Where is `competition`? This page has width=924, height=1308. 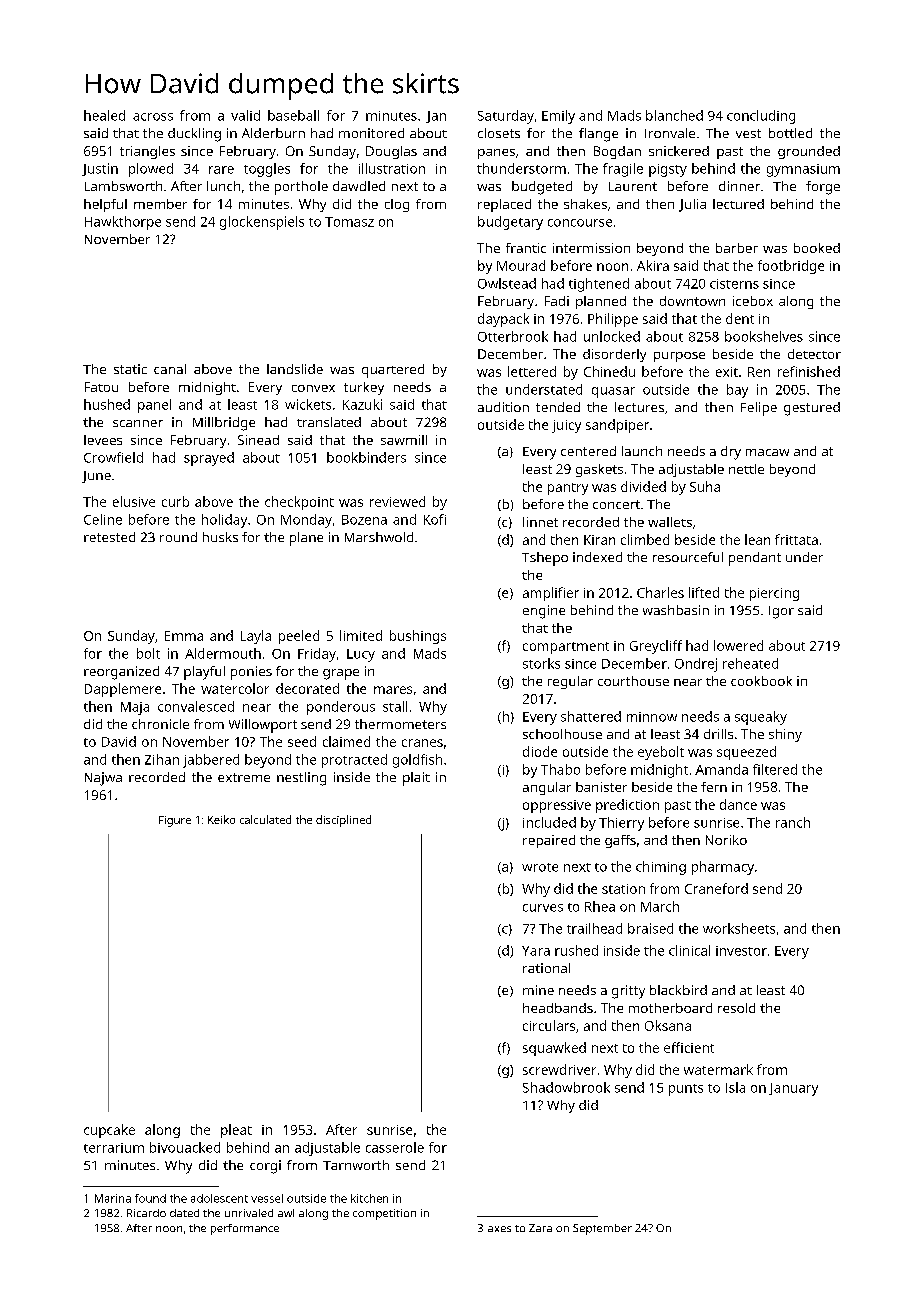
competition is located at coordinates (384, 1214).
